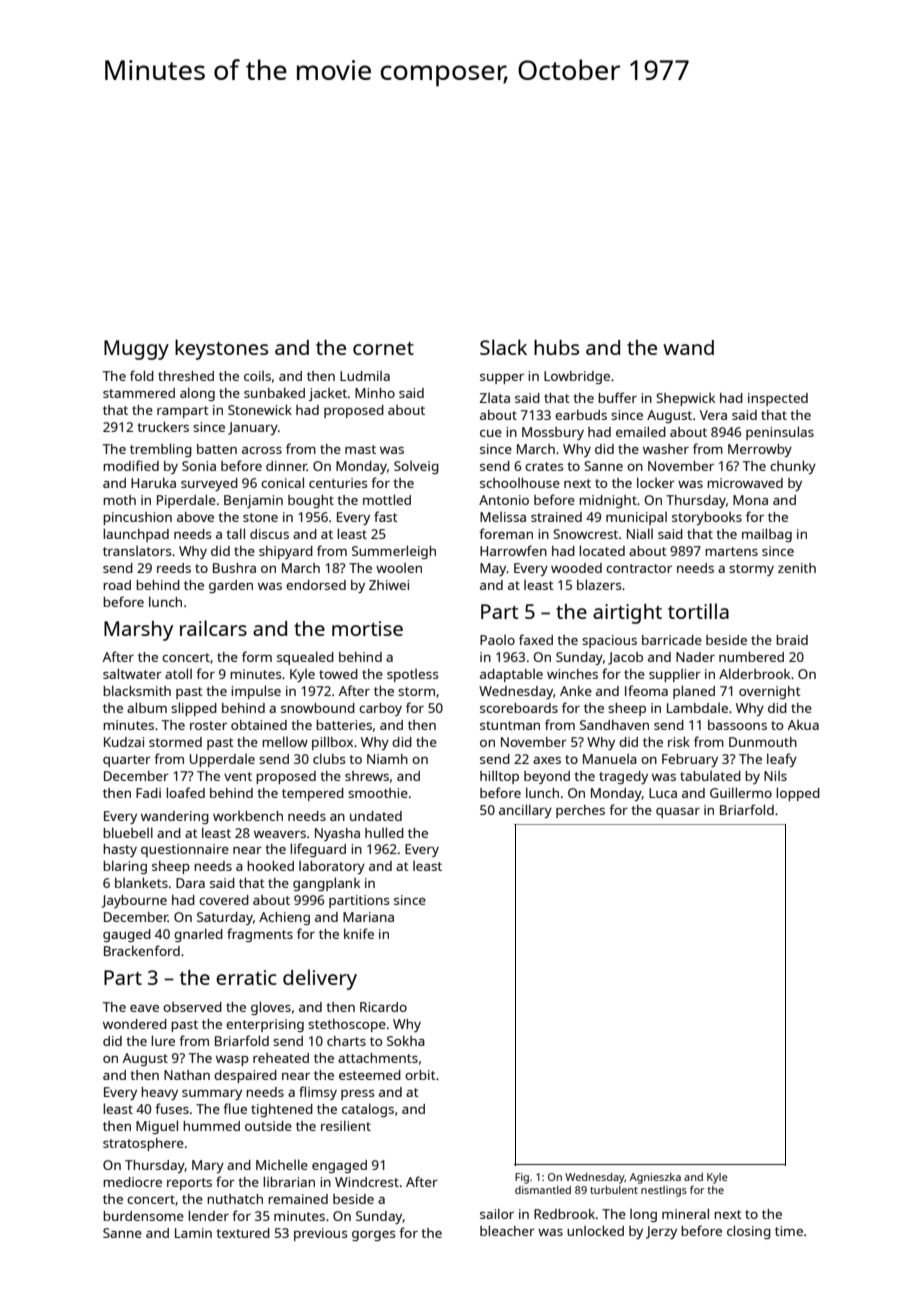 The width and height of the screenshot is (924, 1308). I want to click on inspected, so click(778, 399).
